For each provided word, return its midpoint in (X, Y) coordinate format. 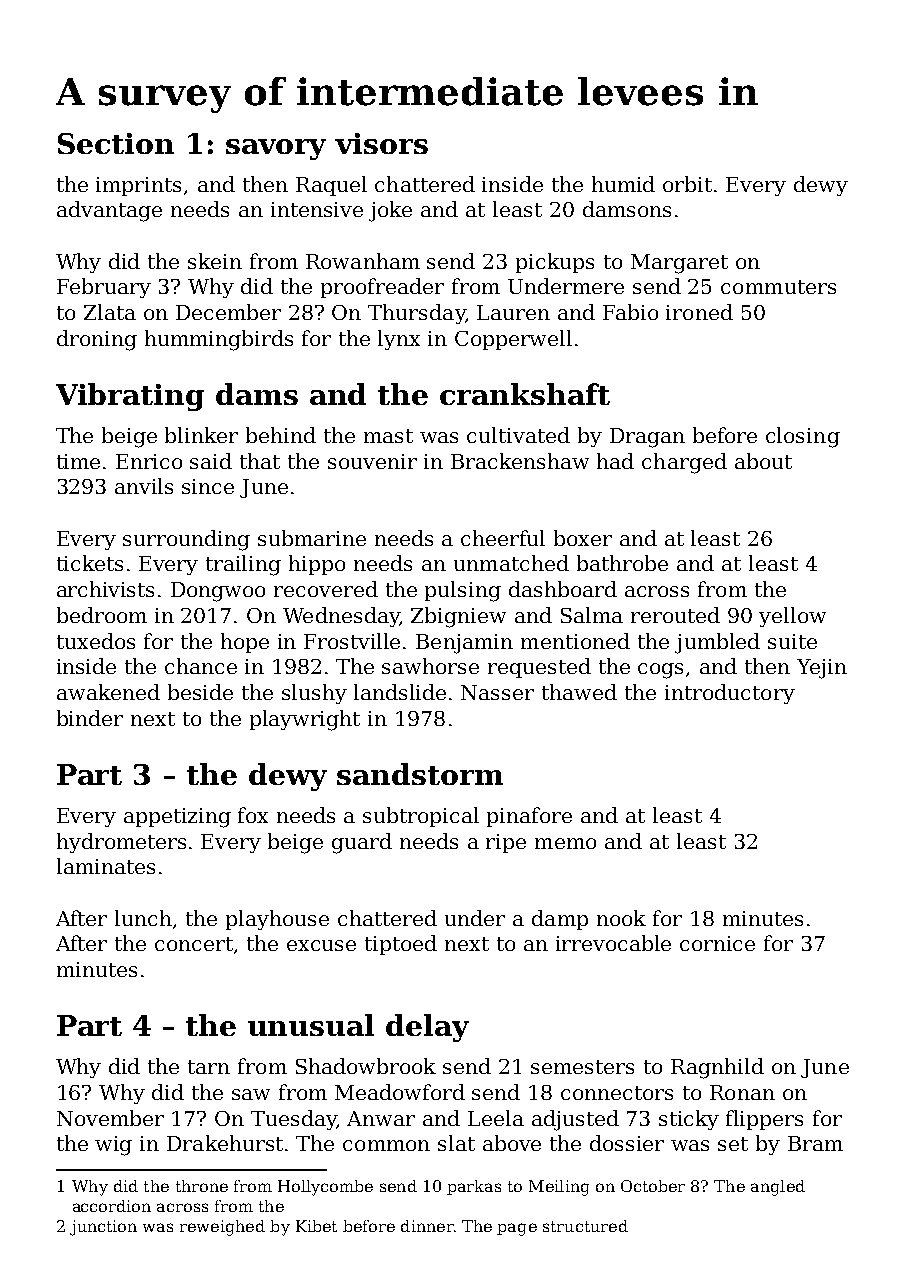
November (110, 1118)
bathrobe (622, 563)
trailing (243, 565)
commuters (778, 287)
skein (215, 261)
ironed (699, 312)
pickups (555, 263)
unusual (311, 1025)
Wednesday (341, 617)
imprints (138, 186)
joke (390, 211)
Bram (815, 1143)
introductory (730, 694)
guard (362, 843)
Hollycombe (325, 1188)
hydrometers (121, 843)
